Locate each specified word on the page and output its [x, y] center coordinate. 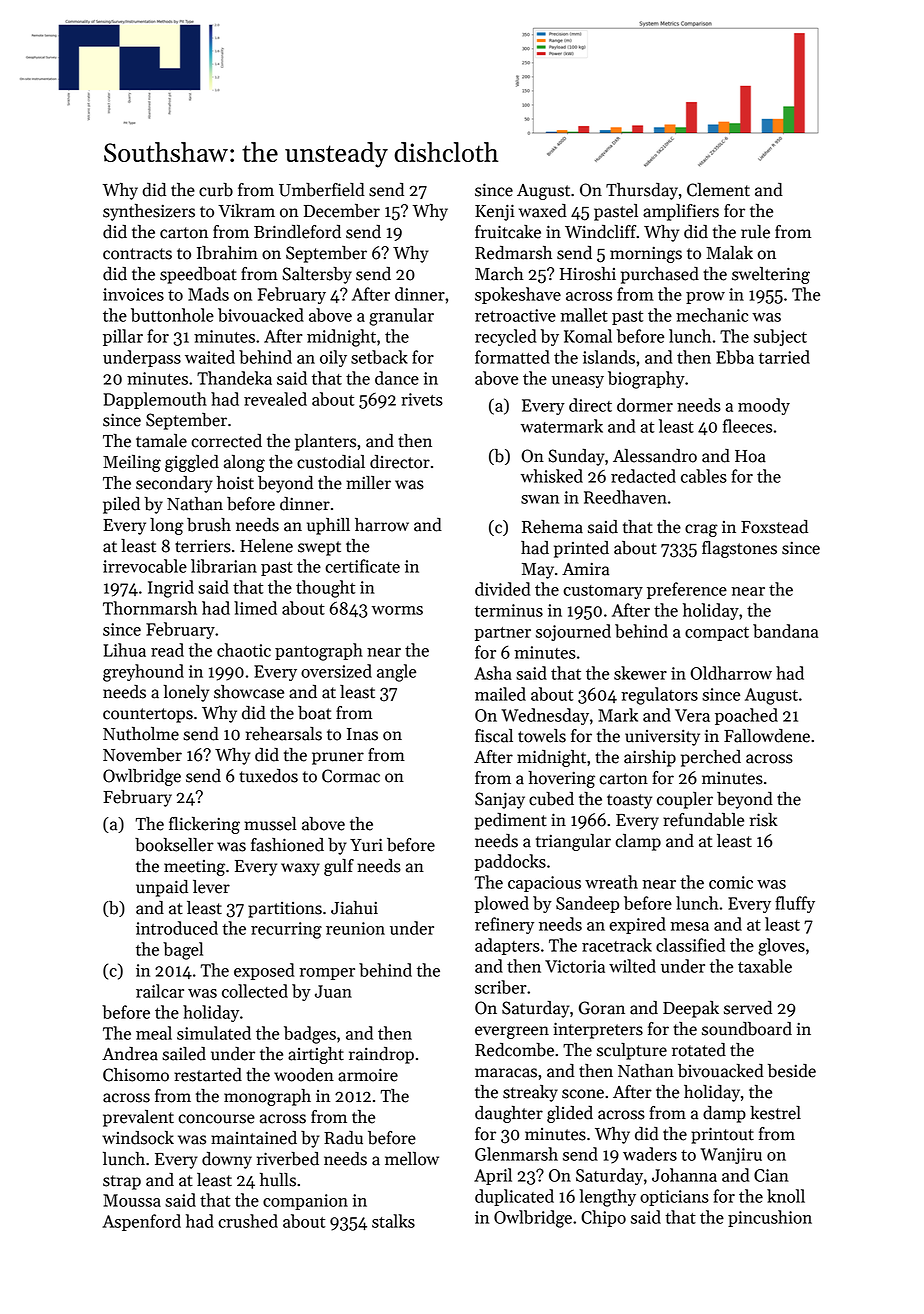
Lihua [124, 650]
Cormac [351, 776]
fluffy [795, 904]
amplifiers [681, 212]
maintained [254, 1138]
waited [210, 357]
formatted [512, 357]
